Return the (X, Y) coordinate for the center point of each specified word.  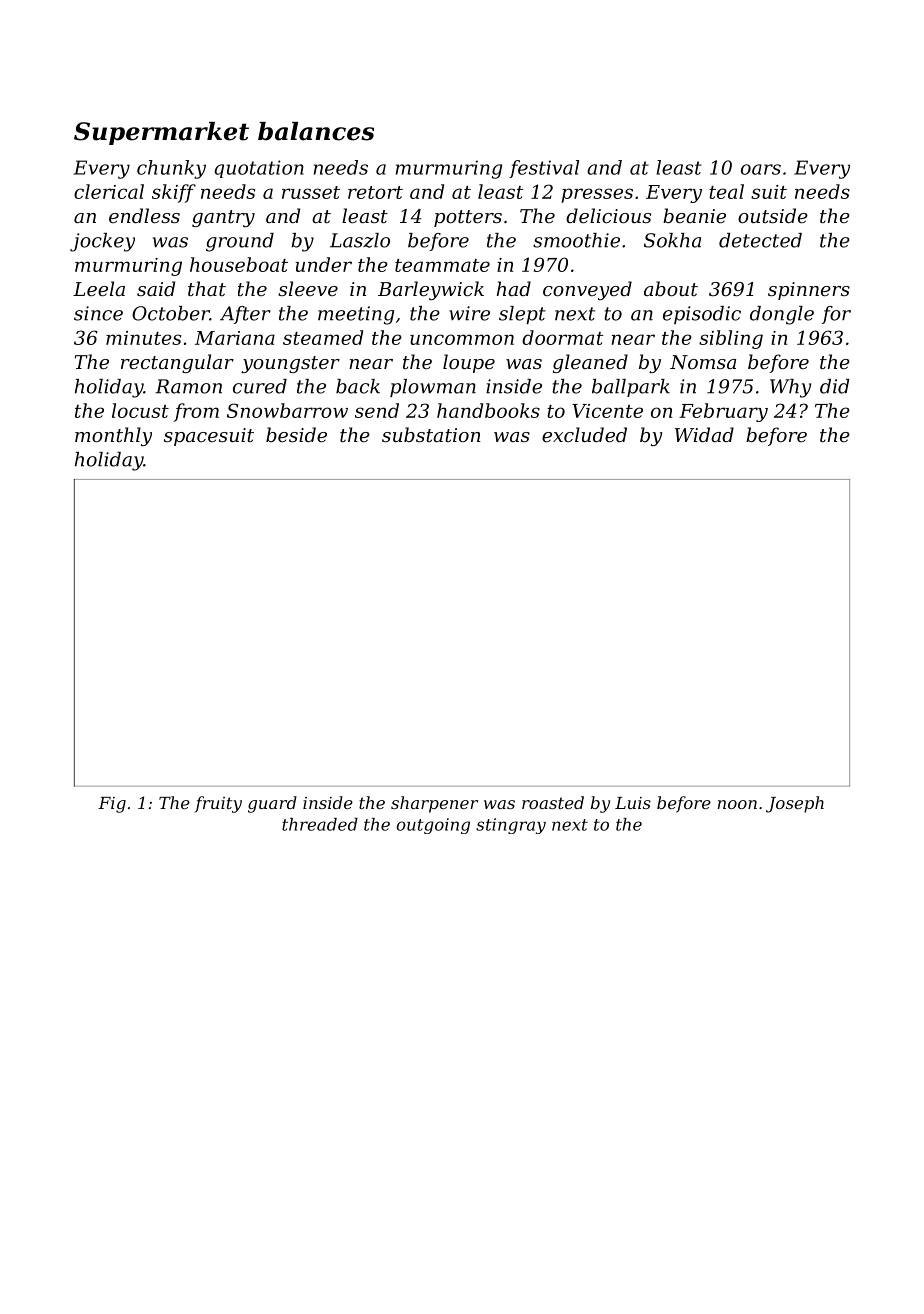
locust (140, 410)
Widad (704, 434)
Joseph (795, 804)
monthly (113, 436)
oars (761, 169)
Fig (112, 805)
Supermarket (161, 133)
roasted (553, 802)
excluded (584, 434)
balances (316, 131)
